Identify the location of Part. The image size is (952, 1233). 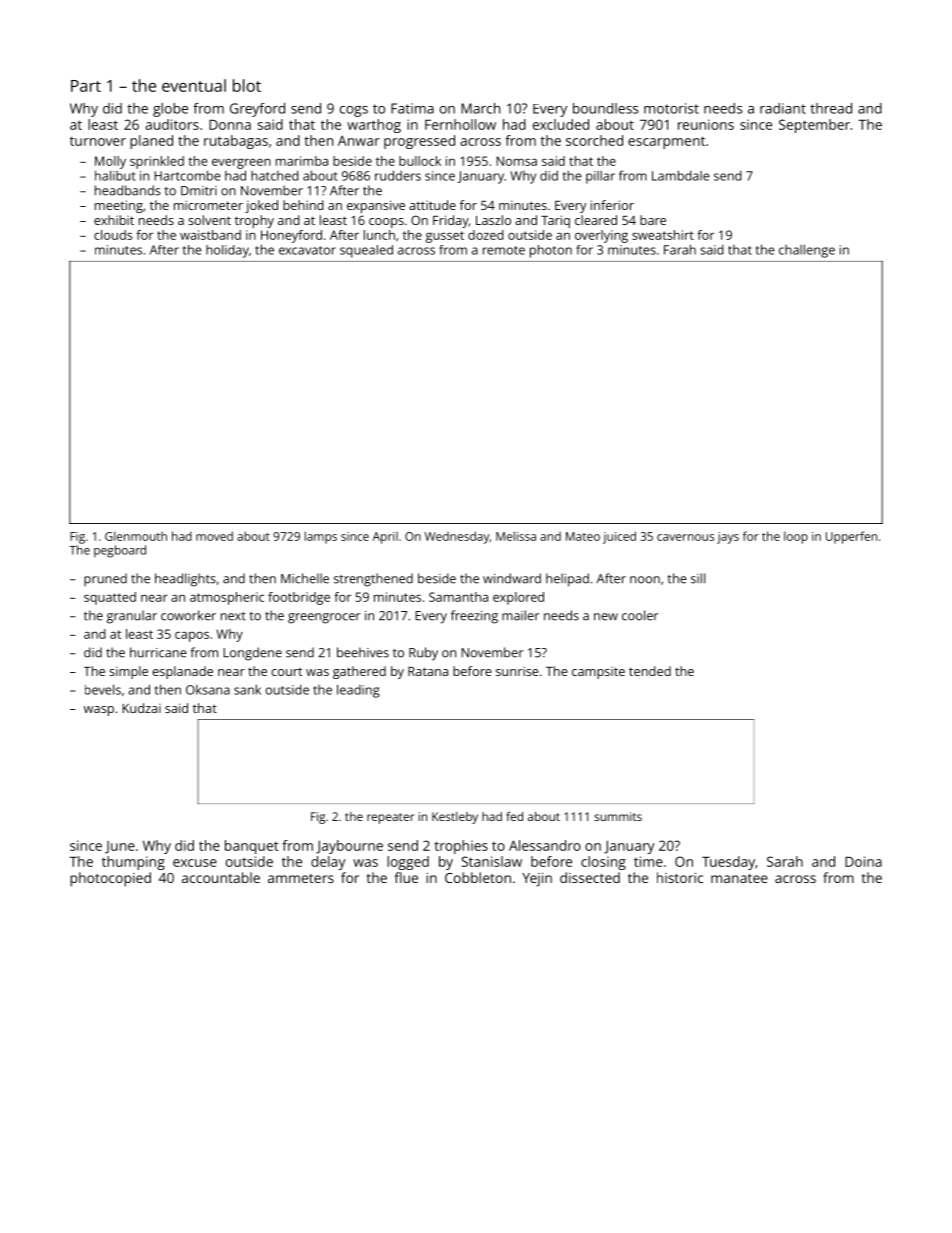
(86, 86).
